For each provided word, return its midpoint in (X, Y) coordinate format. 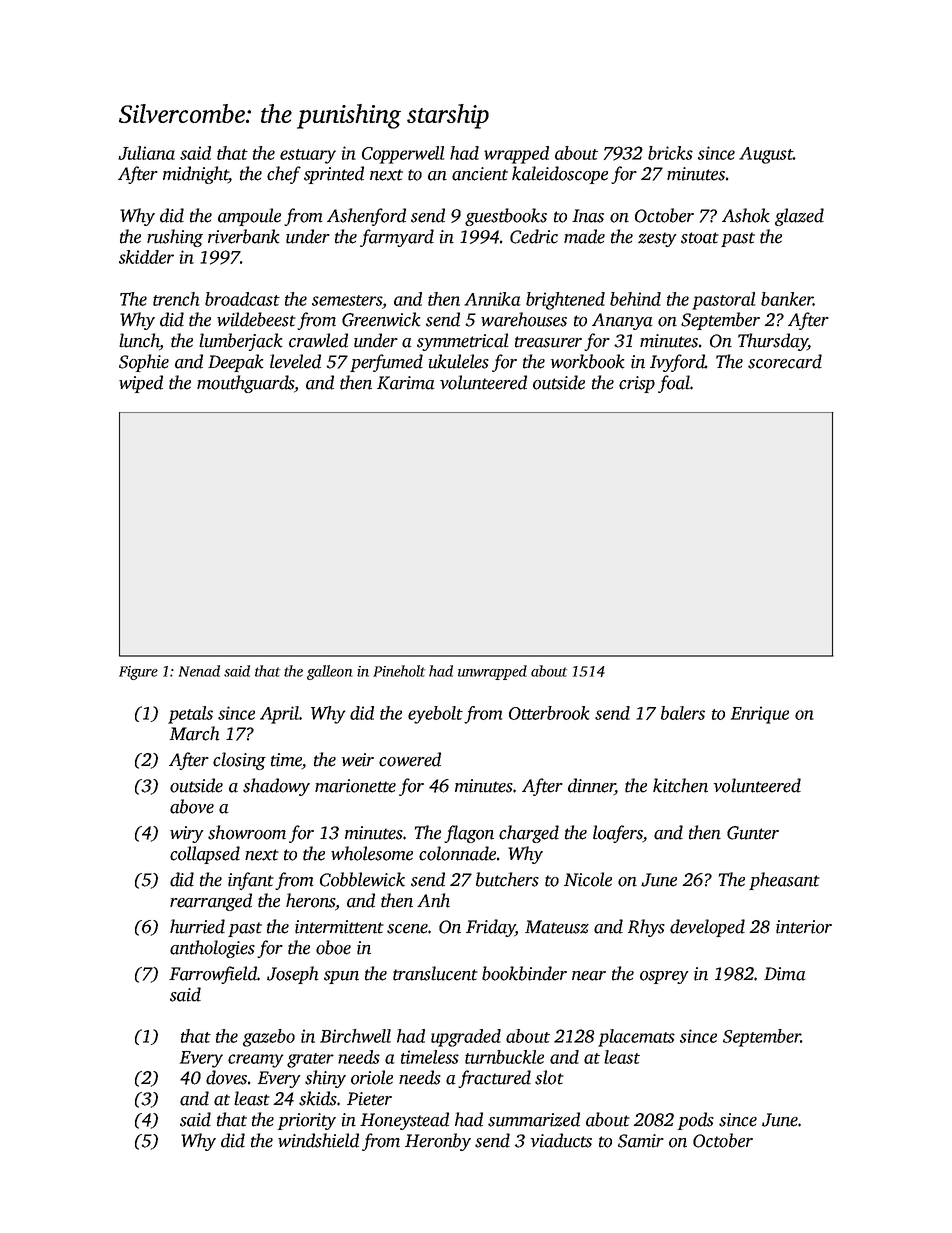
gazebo (269, 1038)
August (766, 155)
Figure (138, 673)
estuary (308, 156)
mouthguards (245, 384)
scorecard (785, 361)
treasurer (548, 342)
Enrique (760, 715)
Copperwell (403, 155)
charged (529, 834)
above (192, 806)
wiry (186, 834)
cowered (410, 759)
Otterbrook (549, 713)
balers (683, 713)
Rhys (646, 928)
